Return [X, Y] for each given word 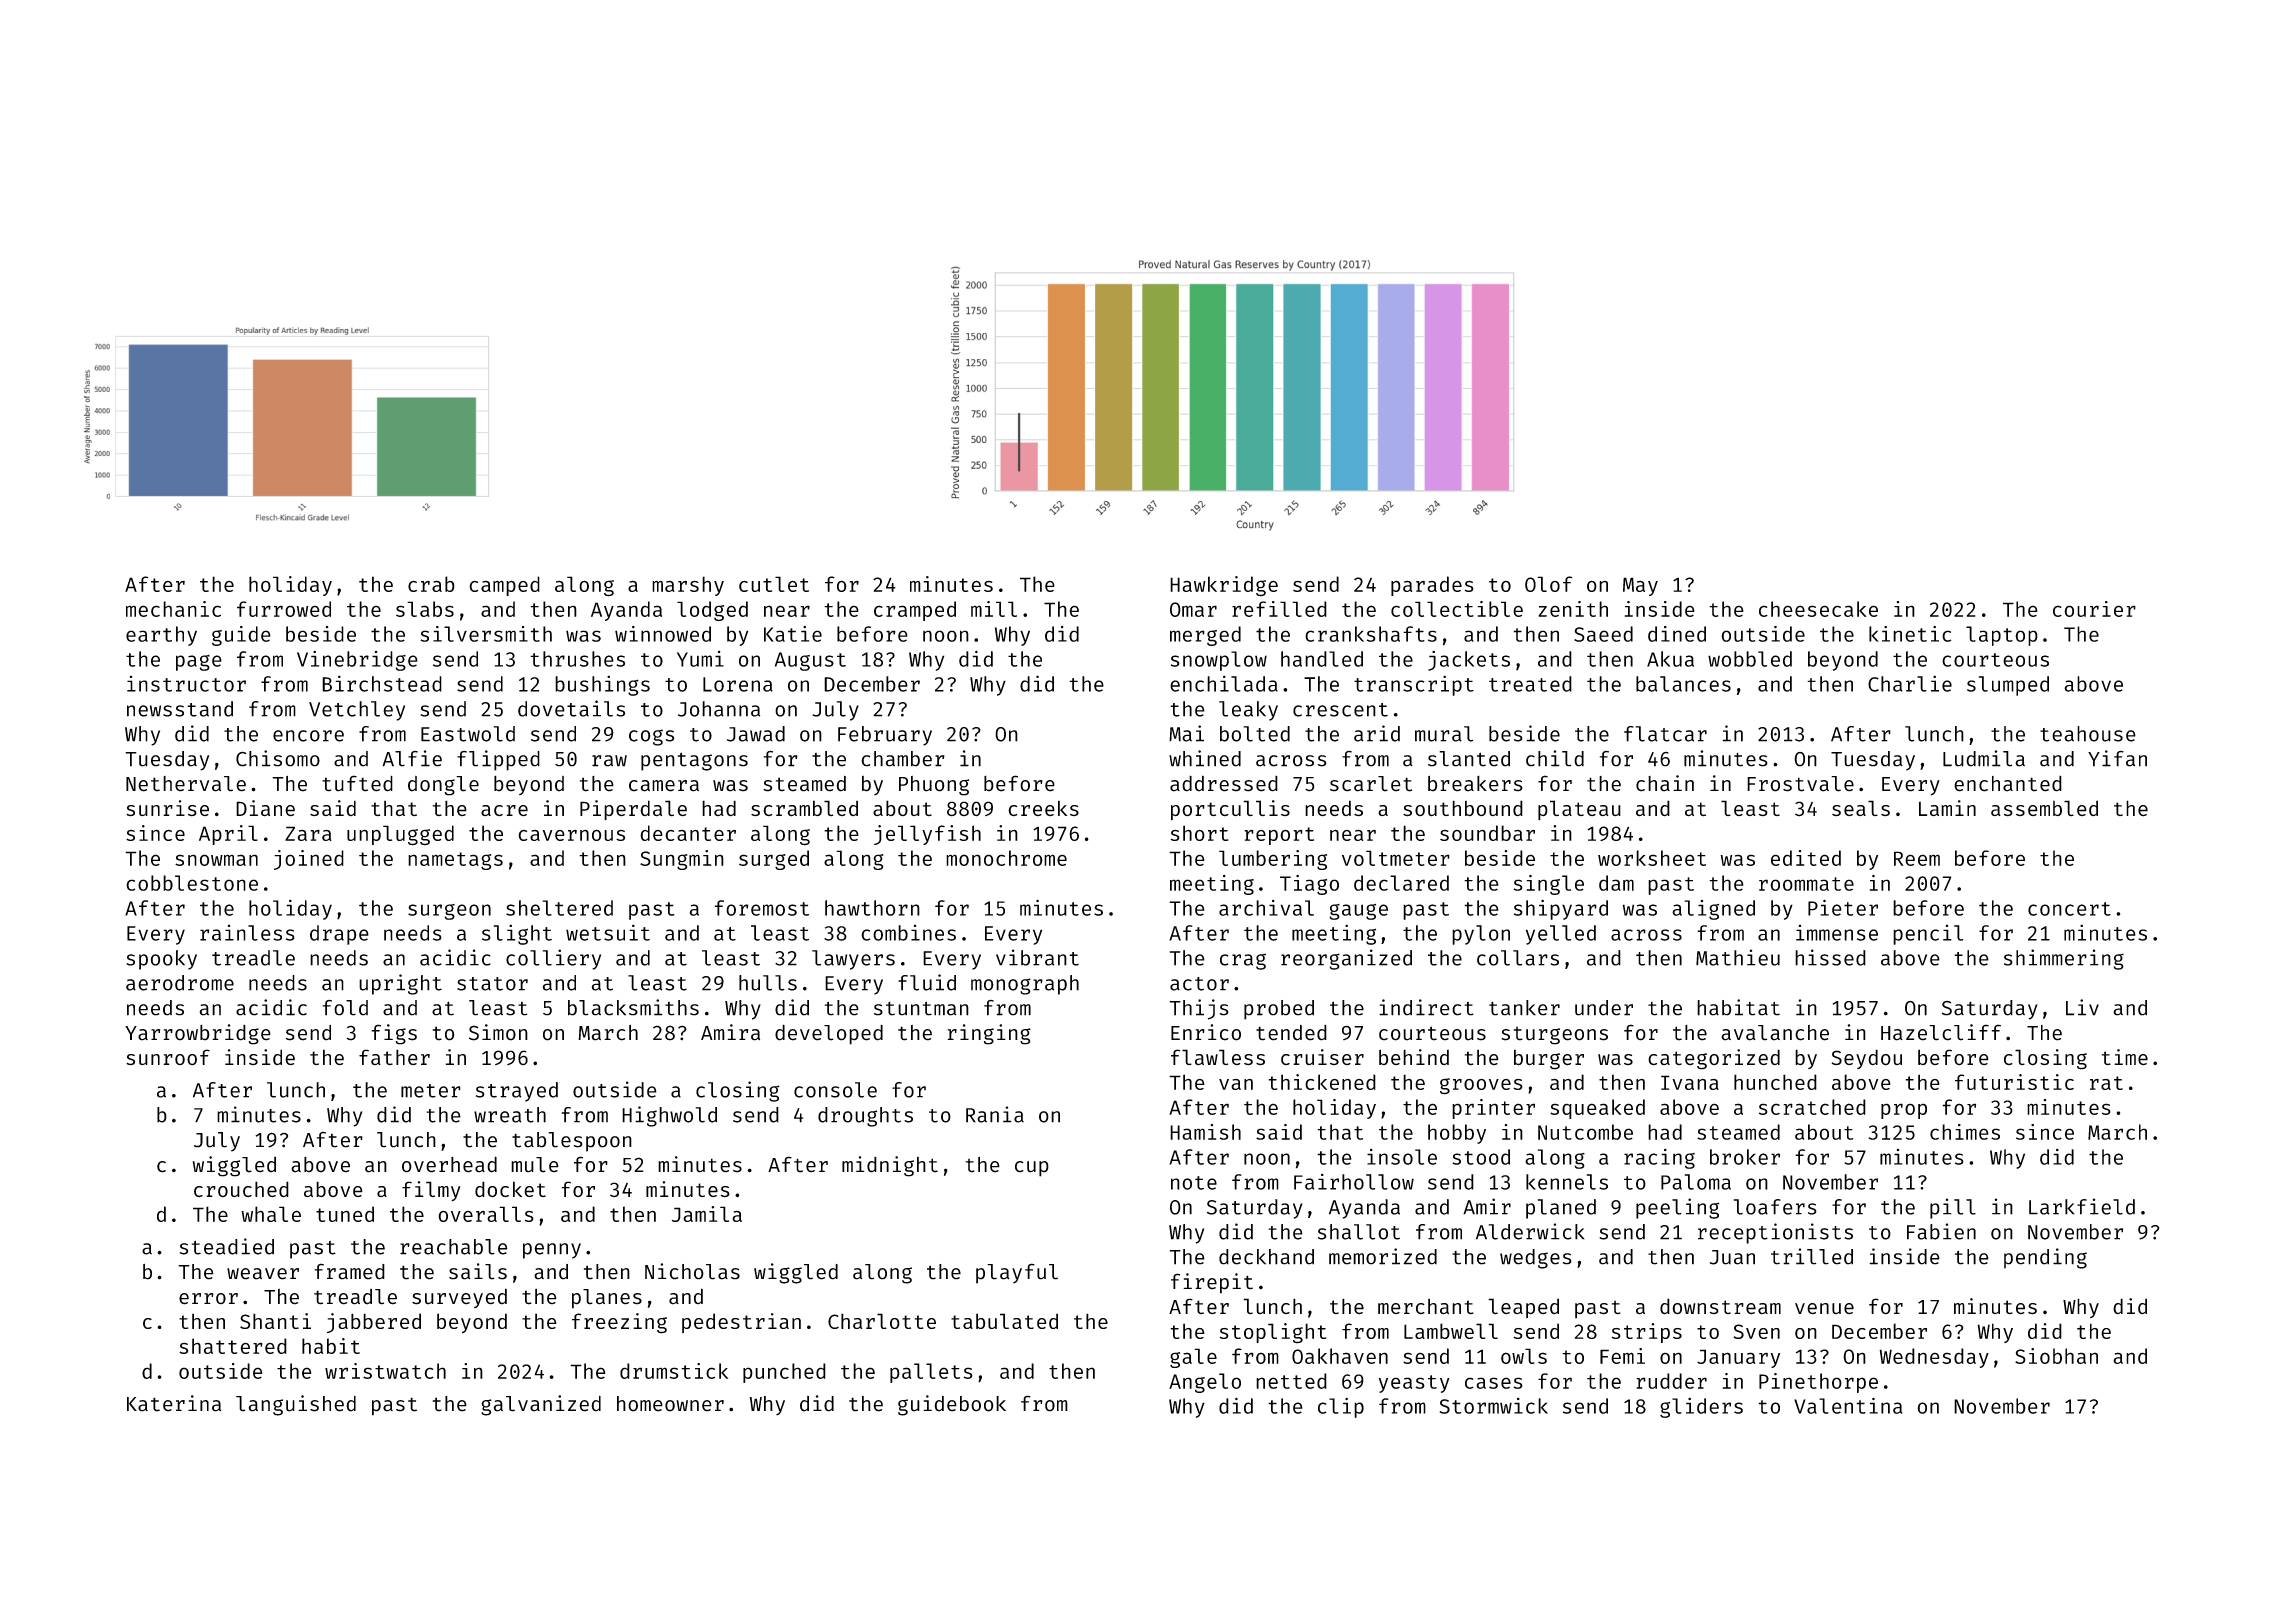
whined [1205, 758]
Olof [1548, 584]
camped [504, 586]
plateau [1579, 810]
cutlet [774, 584]
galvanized [541, 1405]
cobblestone [192, 883]
